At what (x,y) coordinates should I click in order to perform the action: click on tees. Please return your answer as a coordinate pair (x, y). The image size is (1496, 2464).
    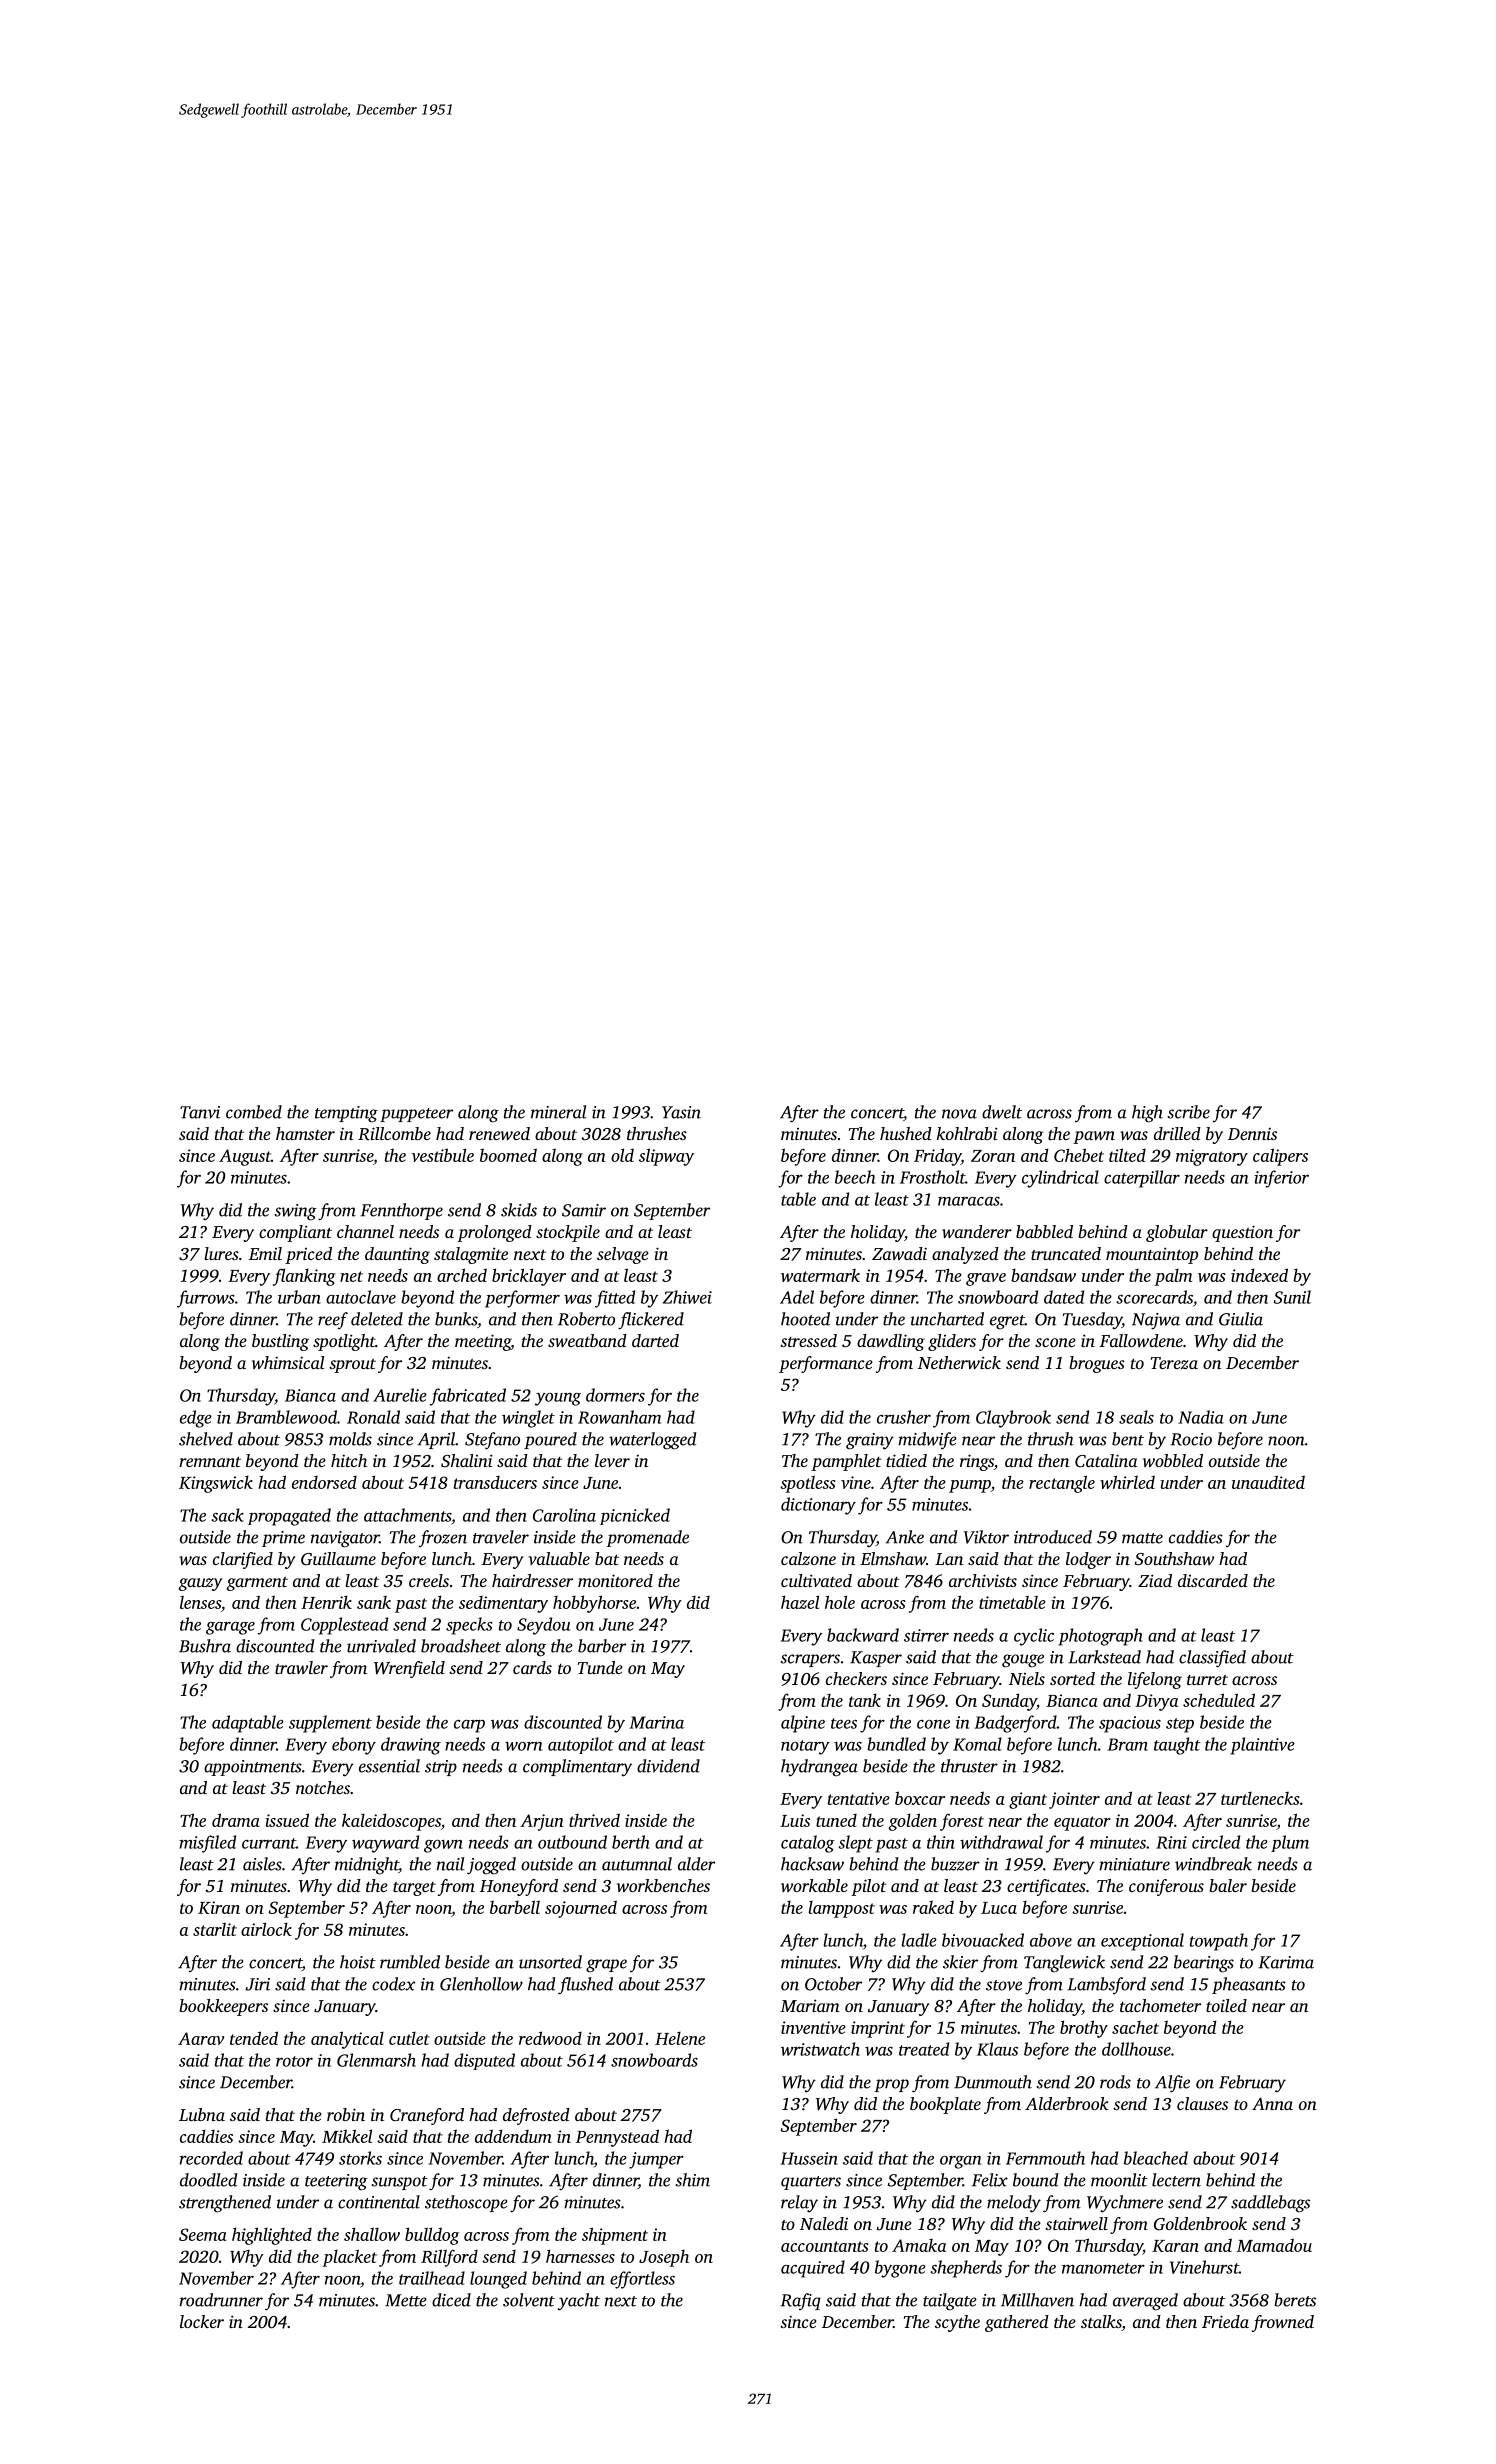
    Looking at the image, I should click on (844, 1723).
